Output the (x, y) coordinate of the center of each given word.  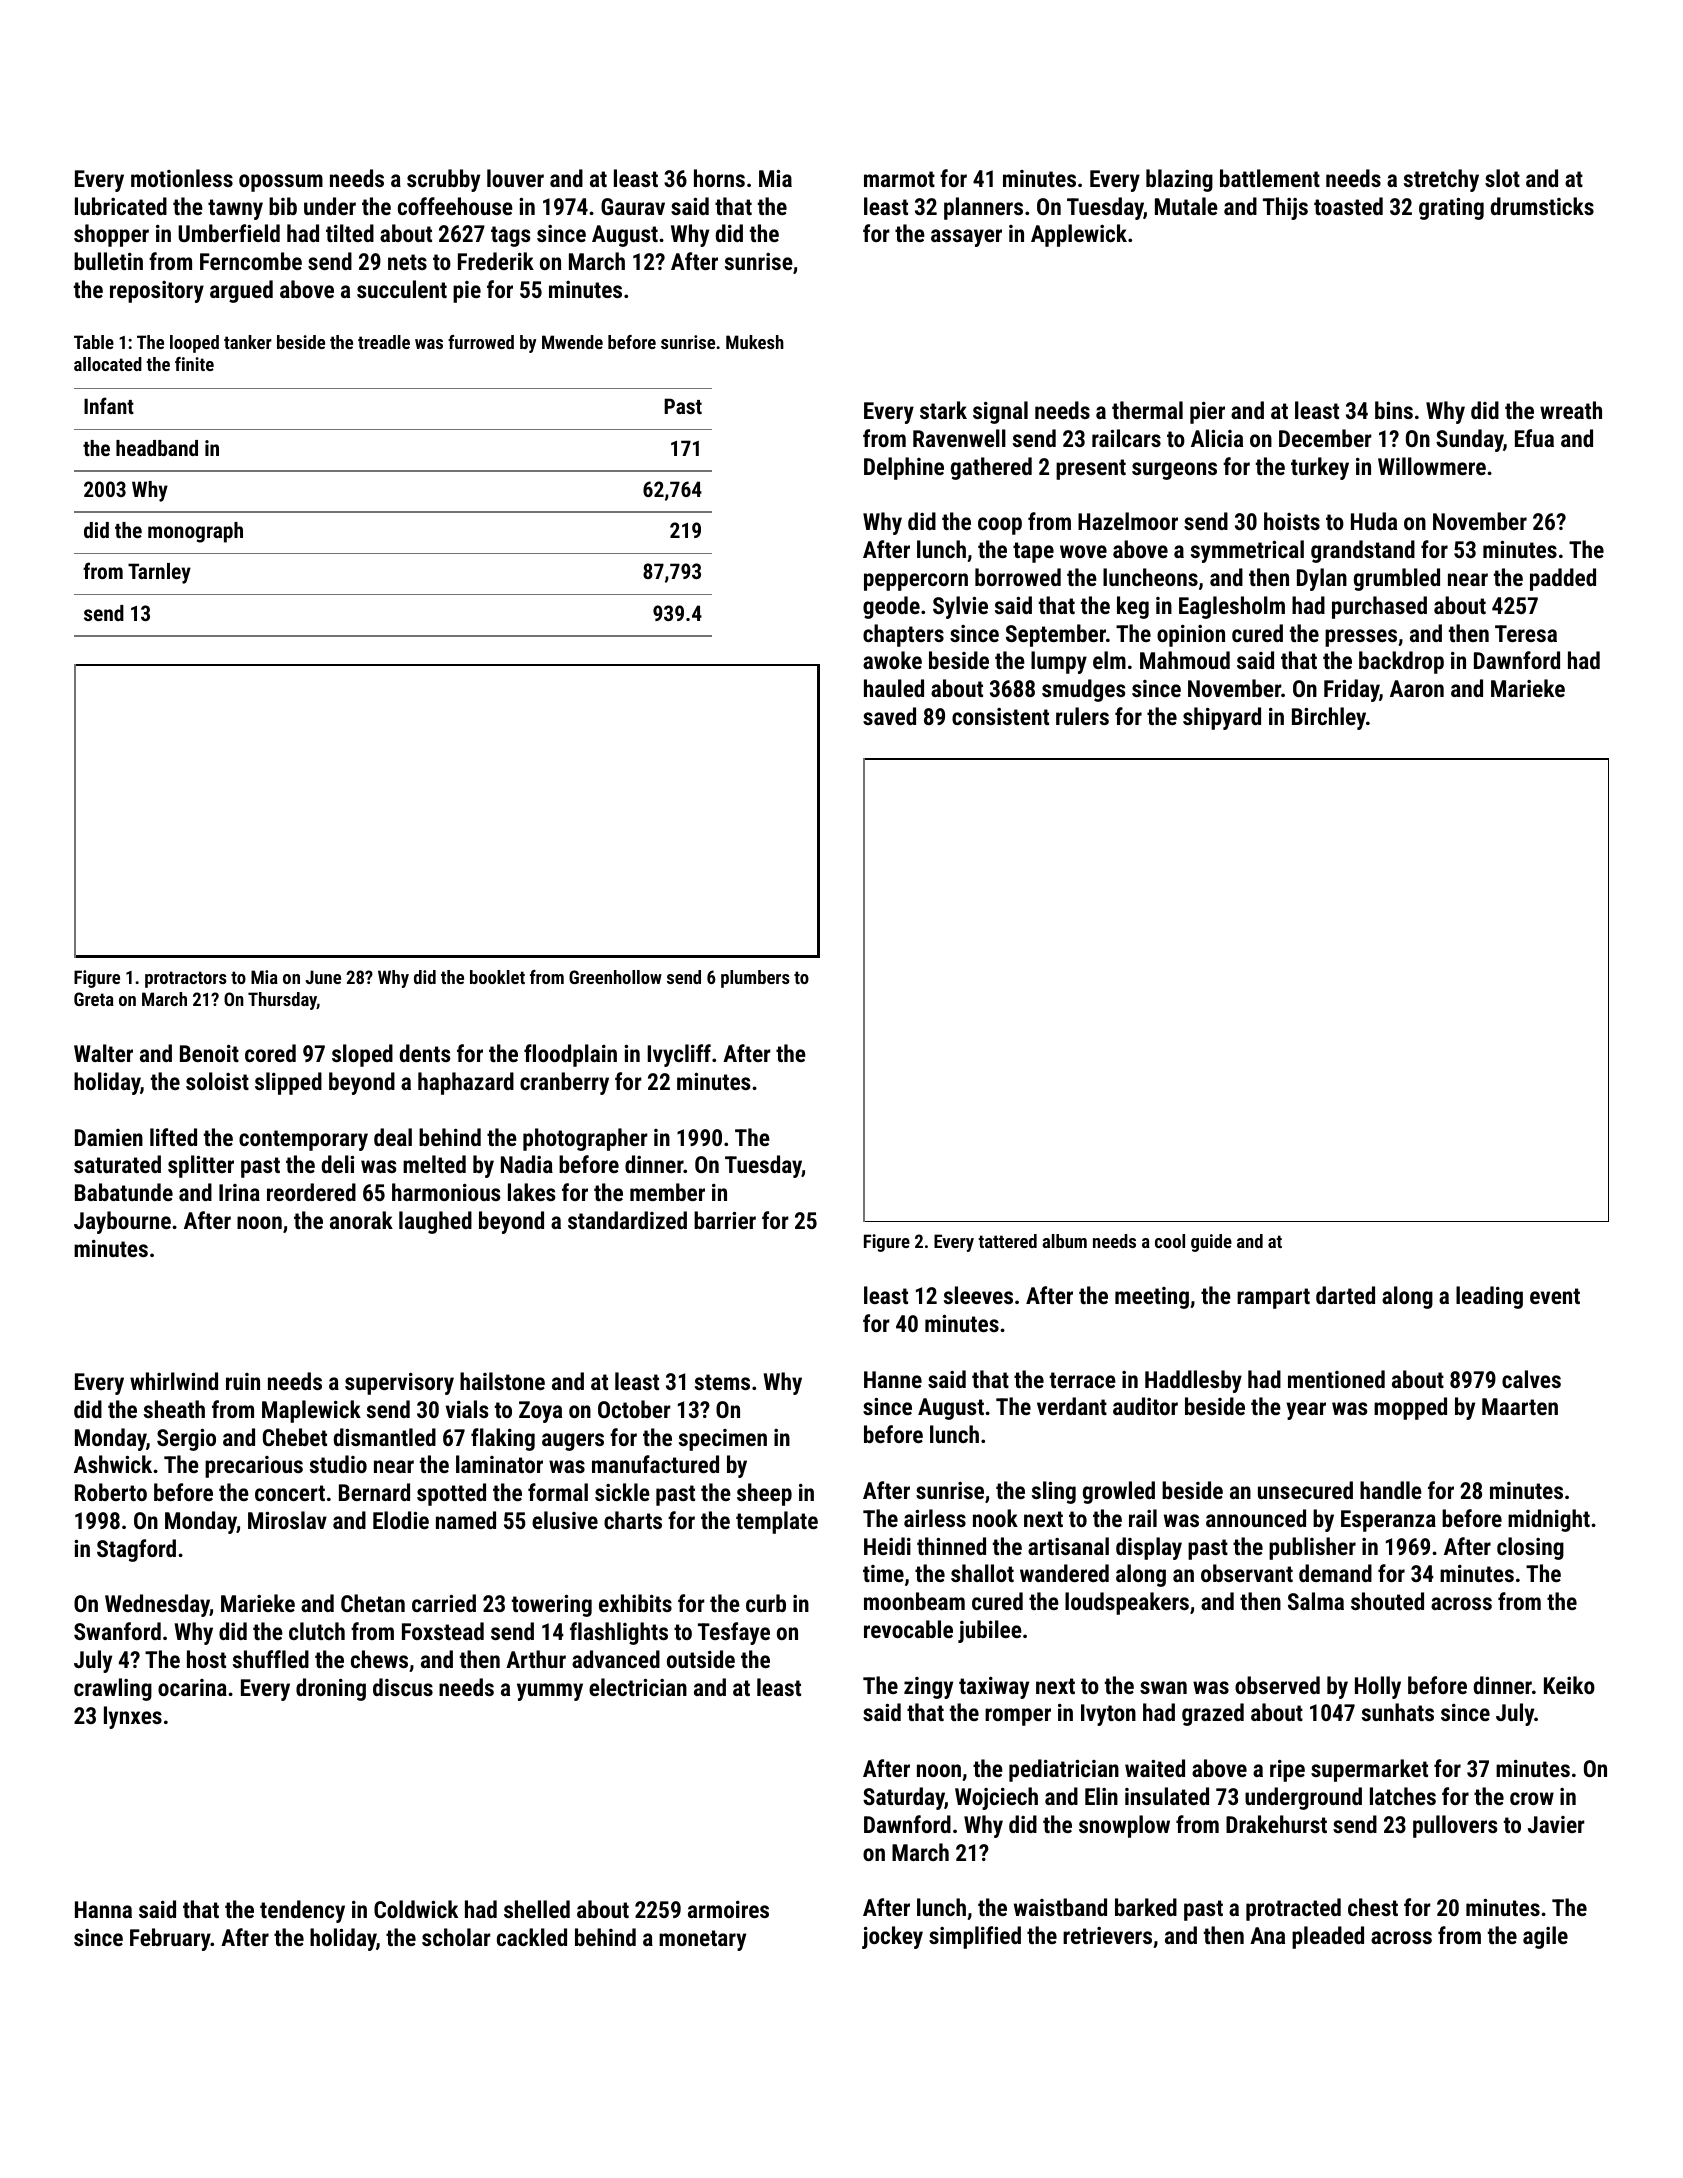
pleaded (1328, 1937)
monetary (702, 1940)
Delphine (904, 468)
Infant (109, 405)
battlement (1270, 178)
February (170, 1939)
